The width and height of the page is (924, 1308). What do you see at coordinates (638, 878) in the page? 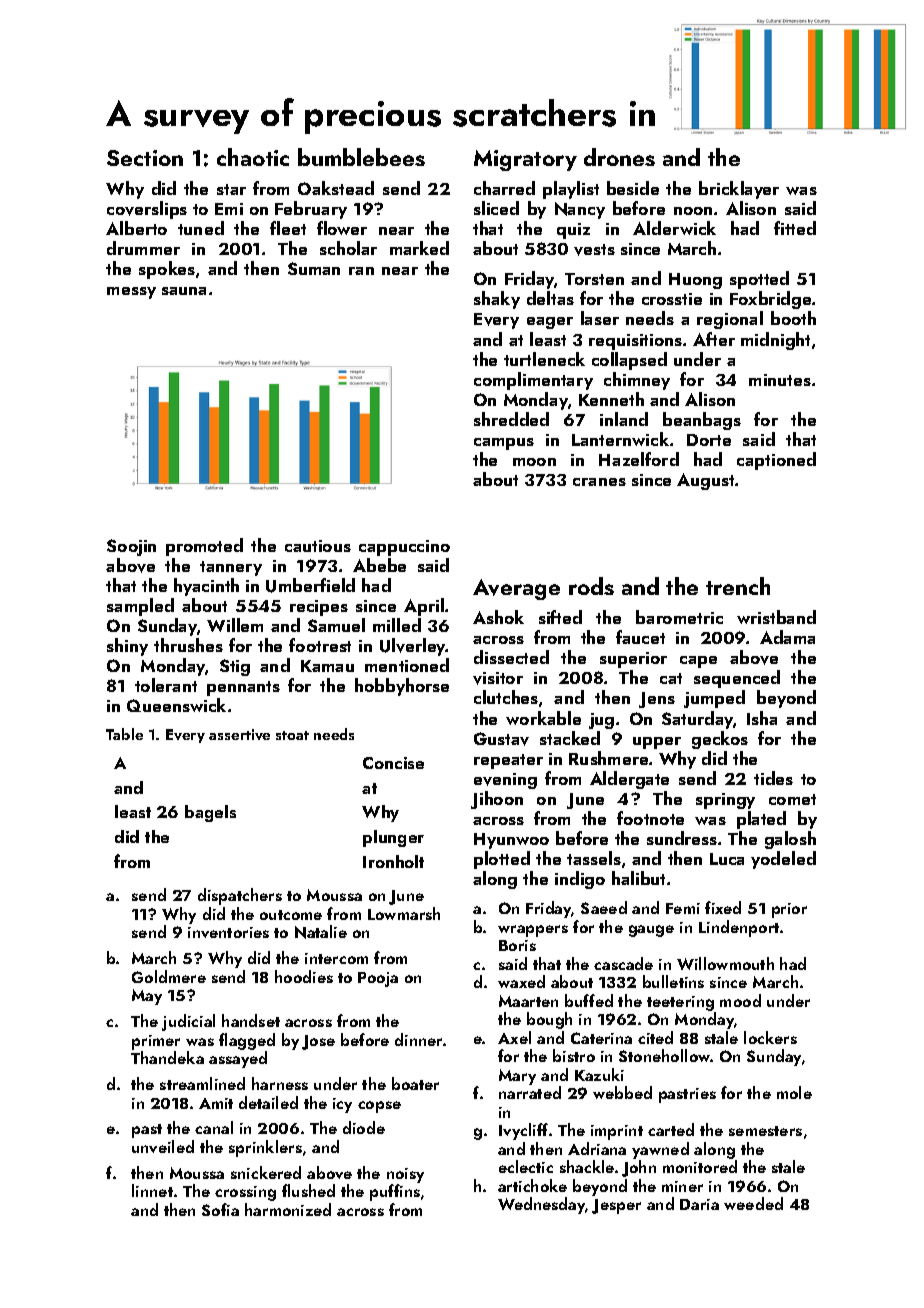
I see `halibut` at bounding box center [638, 878].
